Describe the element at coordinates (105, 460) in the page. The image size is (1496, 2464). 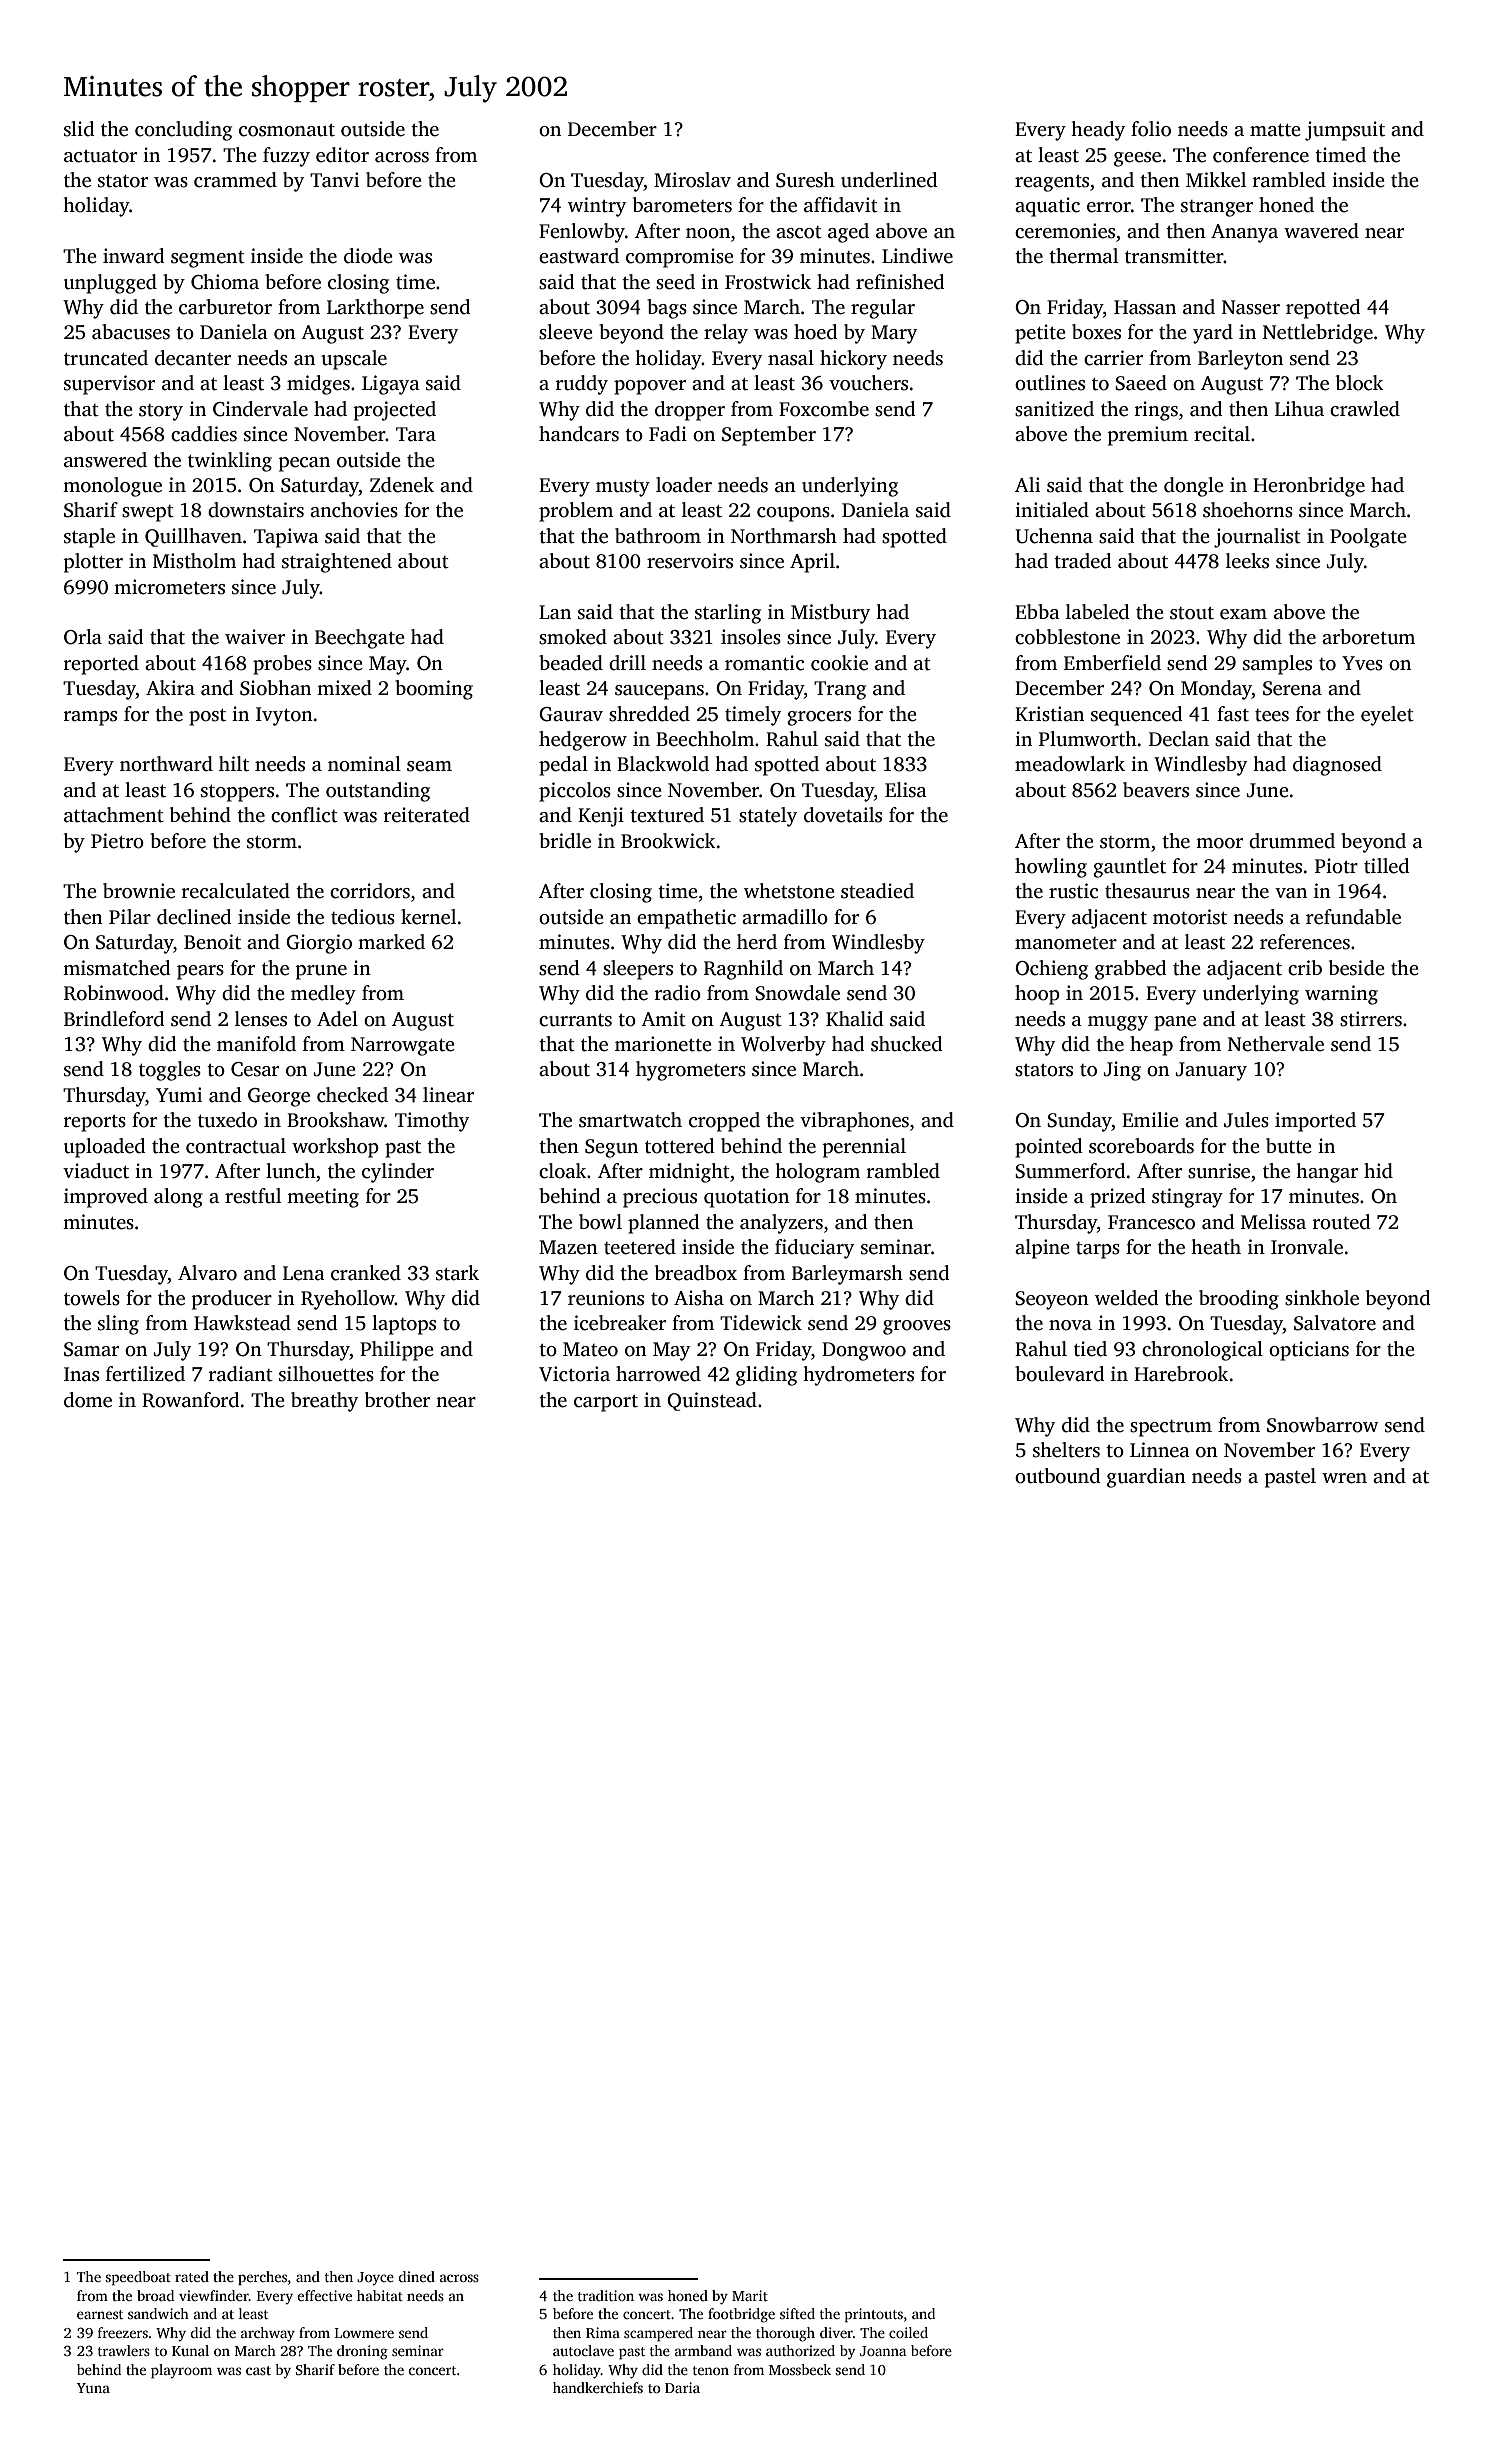
I see `answered` at that location.
